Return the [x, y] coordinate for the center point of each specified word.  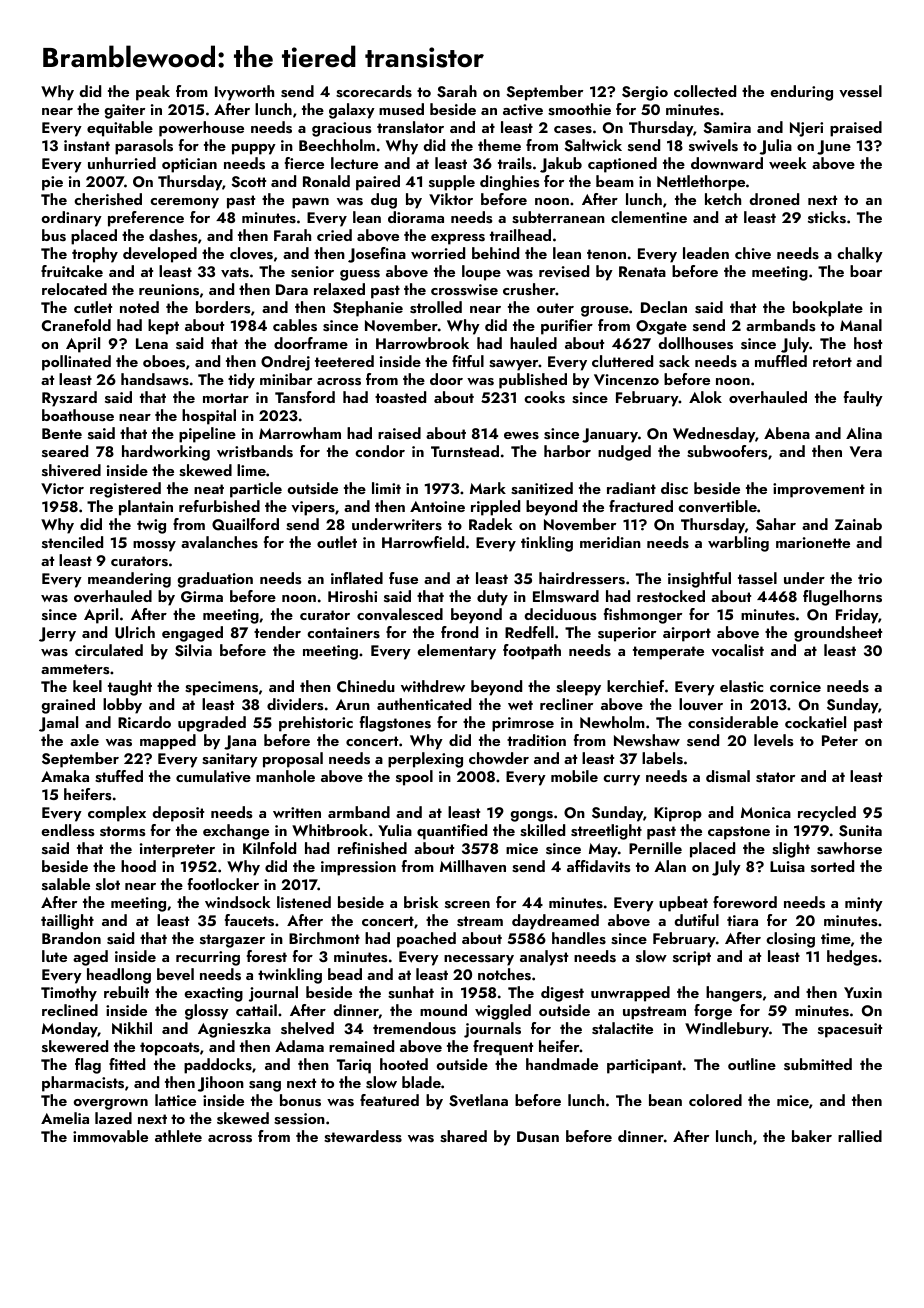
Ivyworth [244, 93]
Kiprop [678, 814]
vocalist [737, 650]
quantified [452, 832]
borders [223, 307]
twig [151, 526]
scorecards [374, 91]
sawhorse [849, 848]
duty [492, 598]
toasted [400, 397]
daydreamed [555, 922]
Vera [866, 451]
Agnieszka [234, 1030]
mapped [168, 742]
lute [54, 956]
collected [705, 91]
